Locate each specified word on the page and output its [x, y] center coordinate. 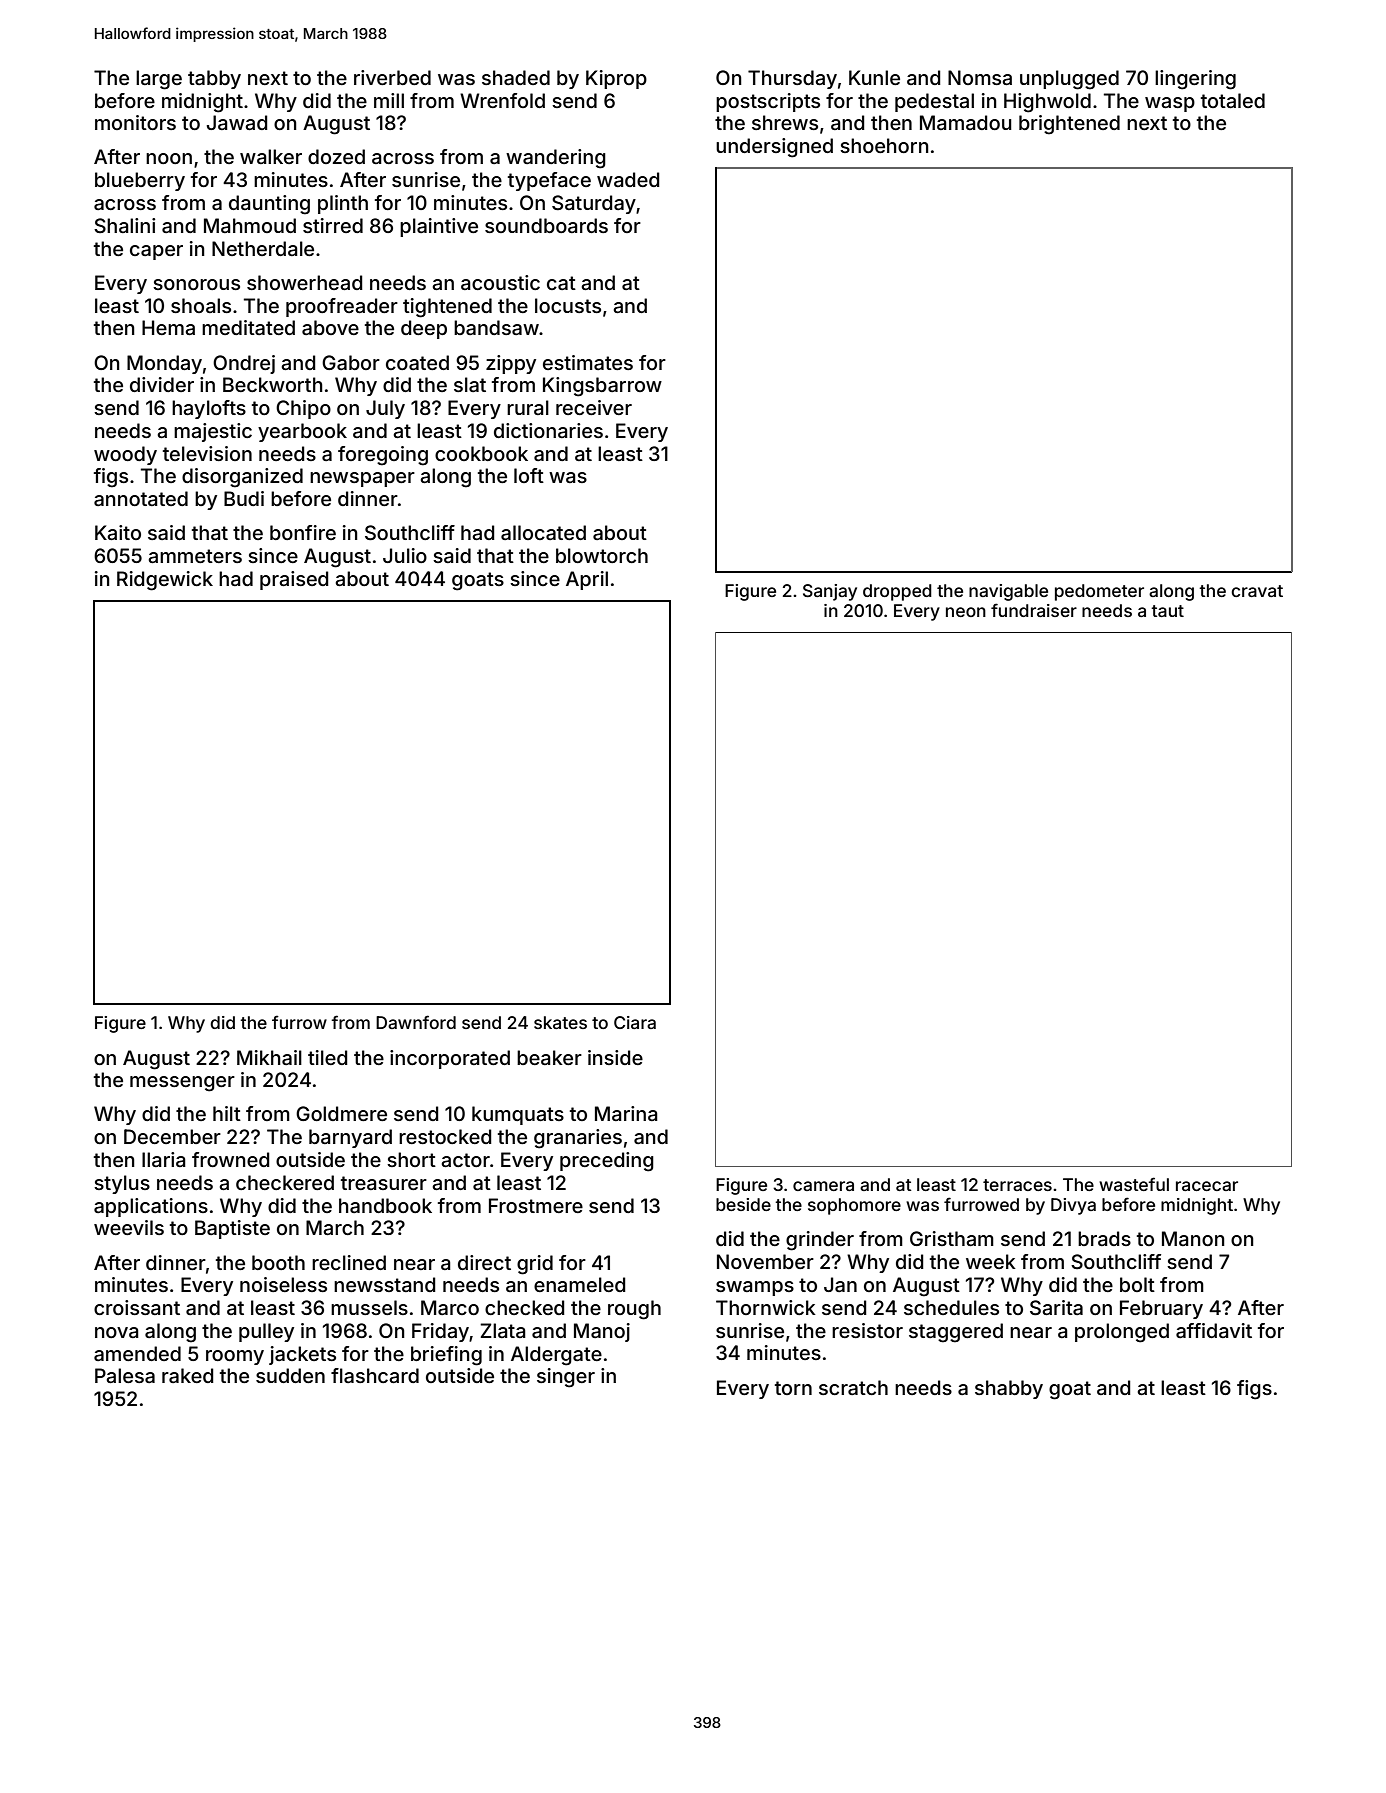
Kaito [118, 532]
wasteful [1134, 1184]
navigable [1008, 592]
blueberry [140, 181]
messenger [182, 1084]
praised [294, 580]
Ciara [635, 1022]
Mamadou [966, 122]
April [587, 580]
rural [528, 407]
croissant [137, 1307]
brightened [1069, 125]
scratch [853, 1387]
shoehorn [884, 145]
